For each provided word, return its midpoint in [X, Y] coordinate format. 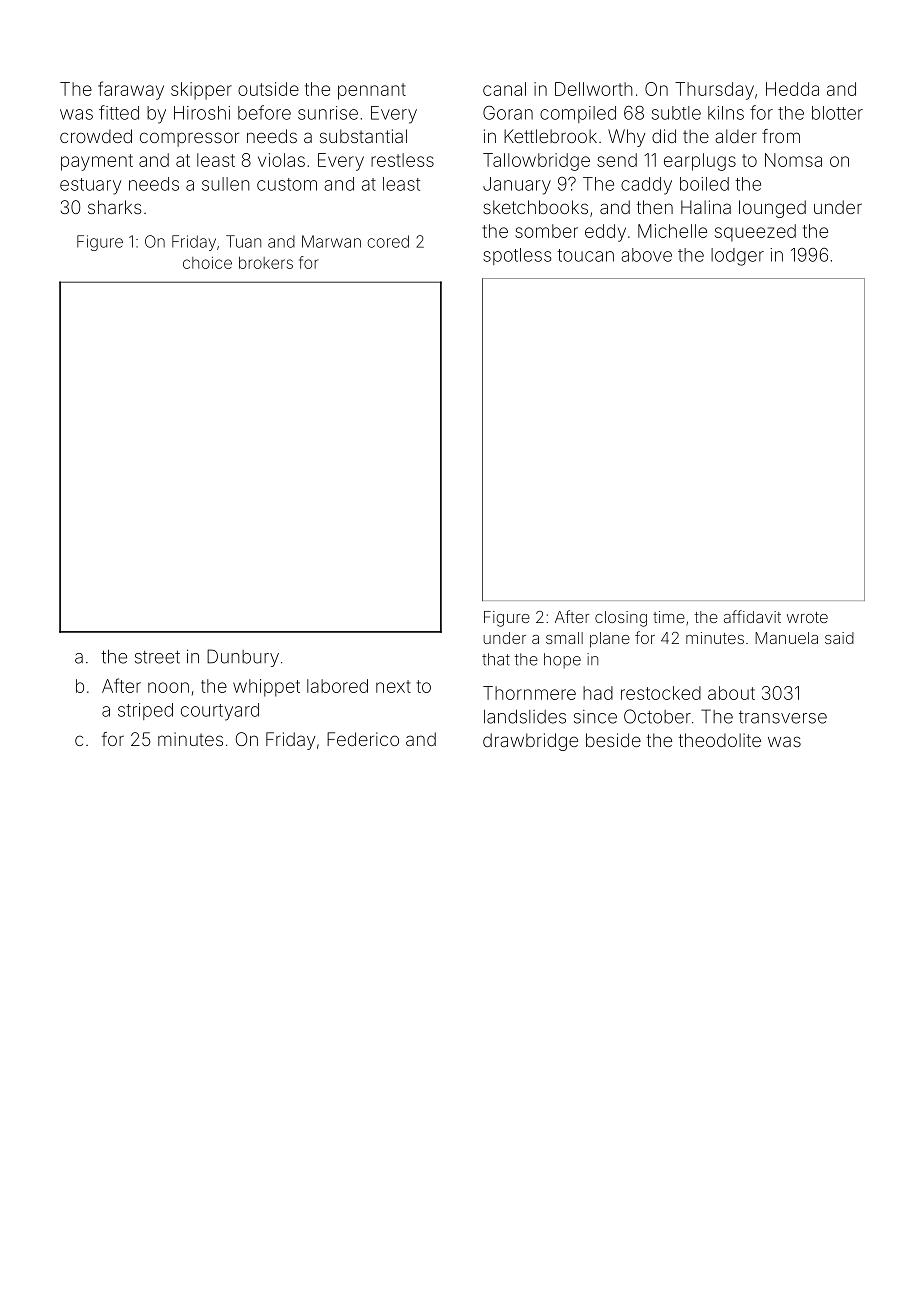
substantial [363, 136]
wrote [807, 617]
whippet [266, 688]
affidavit [752, 616]
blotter [837, 113]
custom [287, 184]
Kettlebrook [550, 136]
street [157, 657]
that [496, 659]
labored [337, 686]
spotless [517, 256]
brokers [266, 263]
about [731, 693]
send [617, 160]
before [264, 112]
